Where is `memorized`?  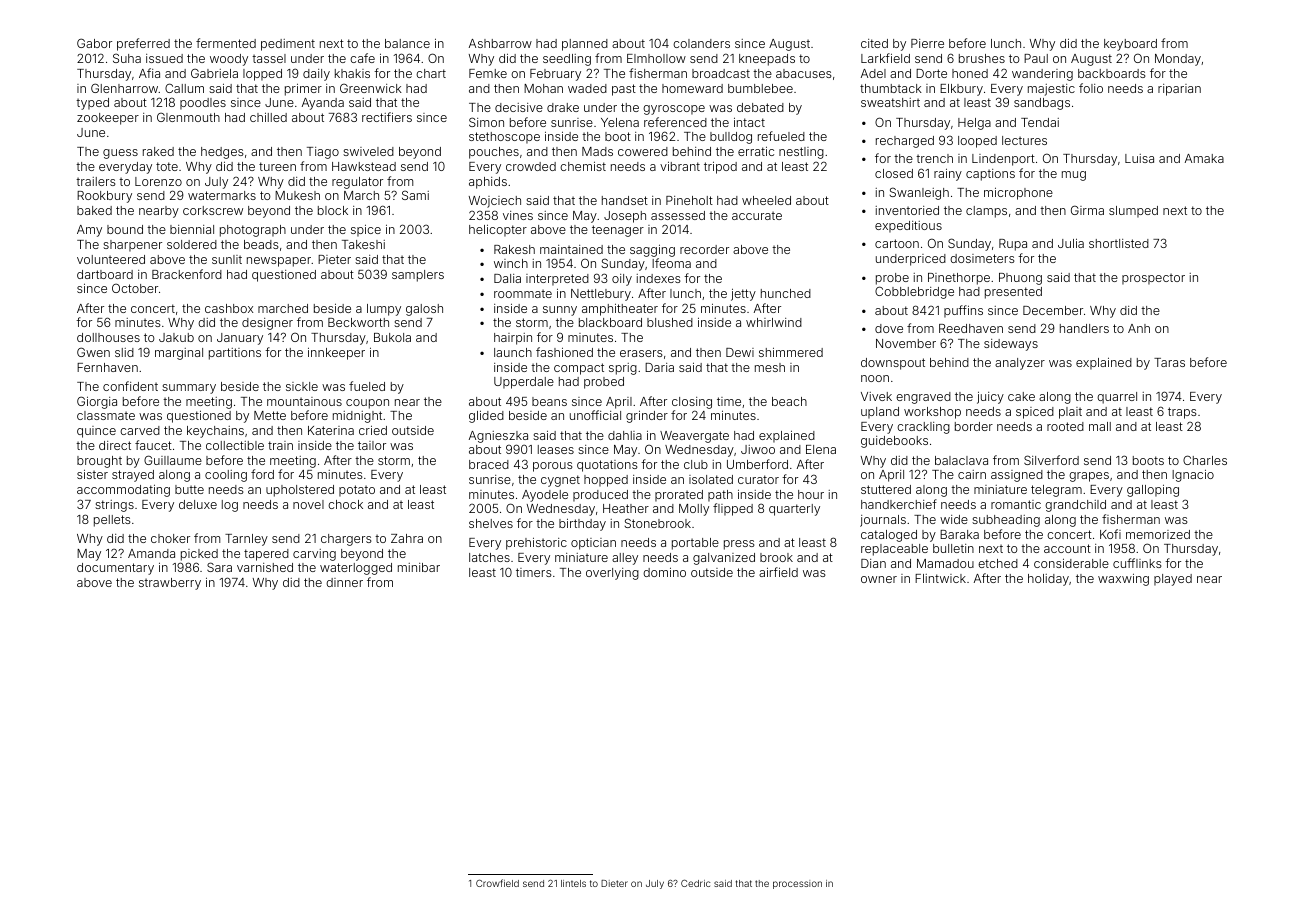
memorized is located at coordinates (1158, 534).
